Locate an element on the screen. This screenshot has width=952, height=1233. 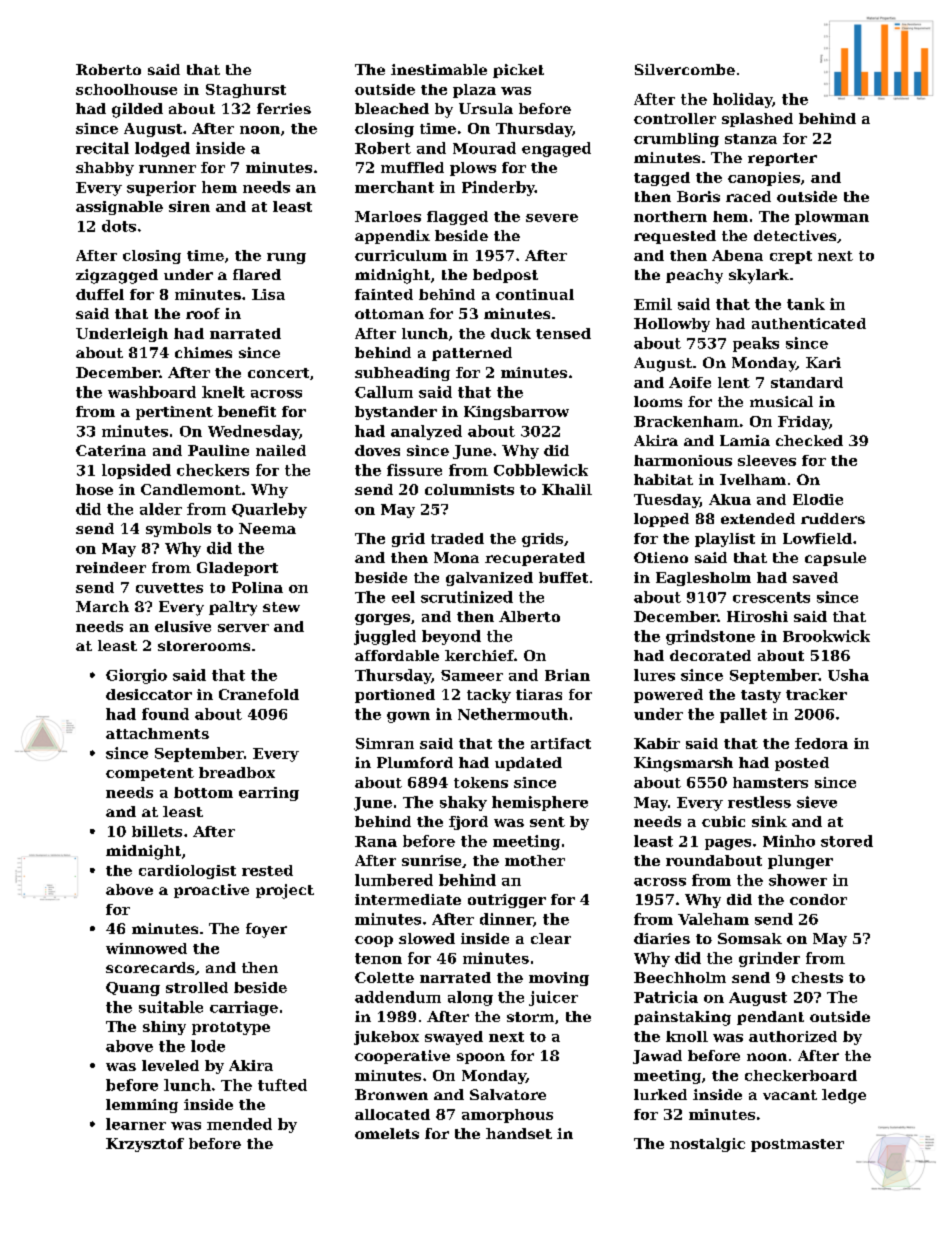
peaks is located at coordinates (756, 344).
